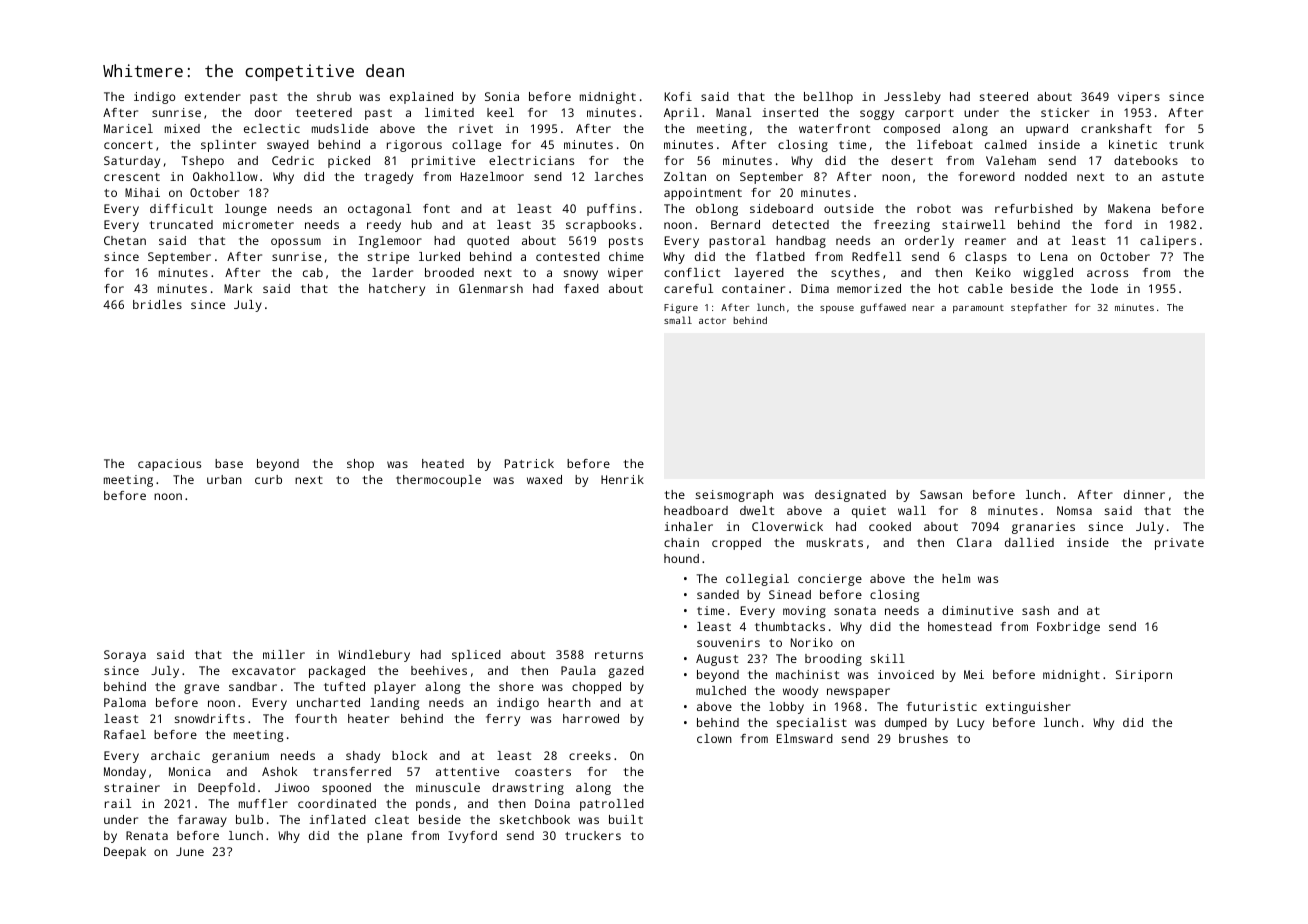 The width and height of the screenshot is (1308, 924). I want to click on Kofi, so click(678, 96).
